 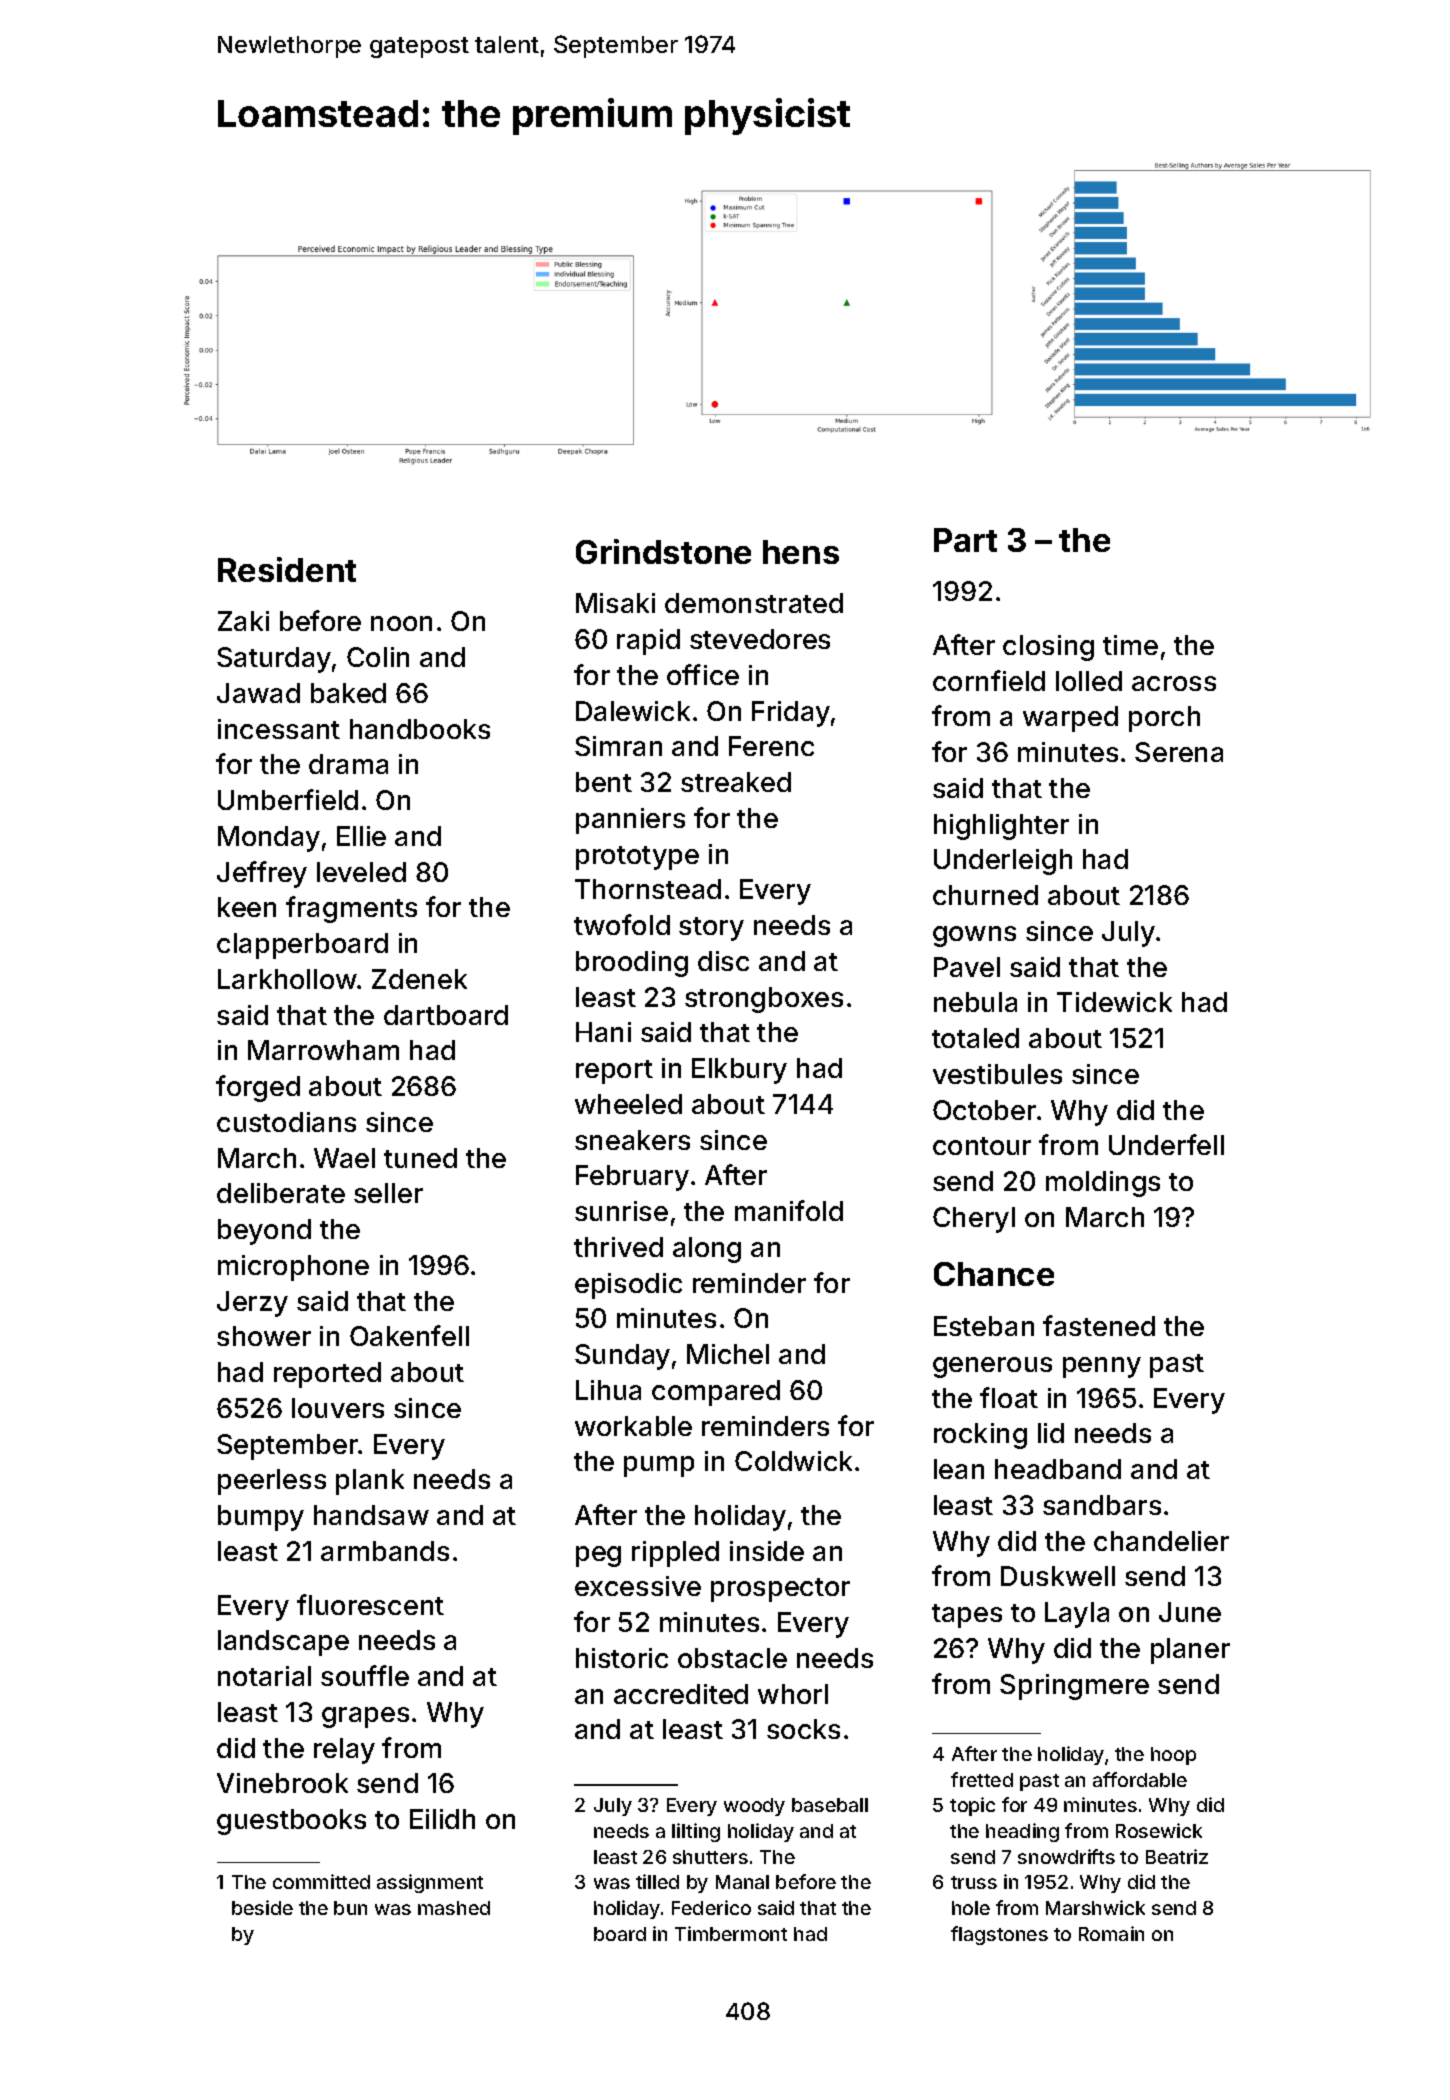 What do you see at coordinates (252, 1304) in the screenshot?
I see `Jerzy` at bounding box center [252, 1304].
